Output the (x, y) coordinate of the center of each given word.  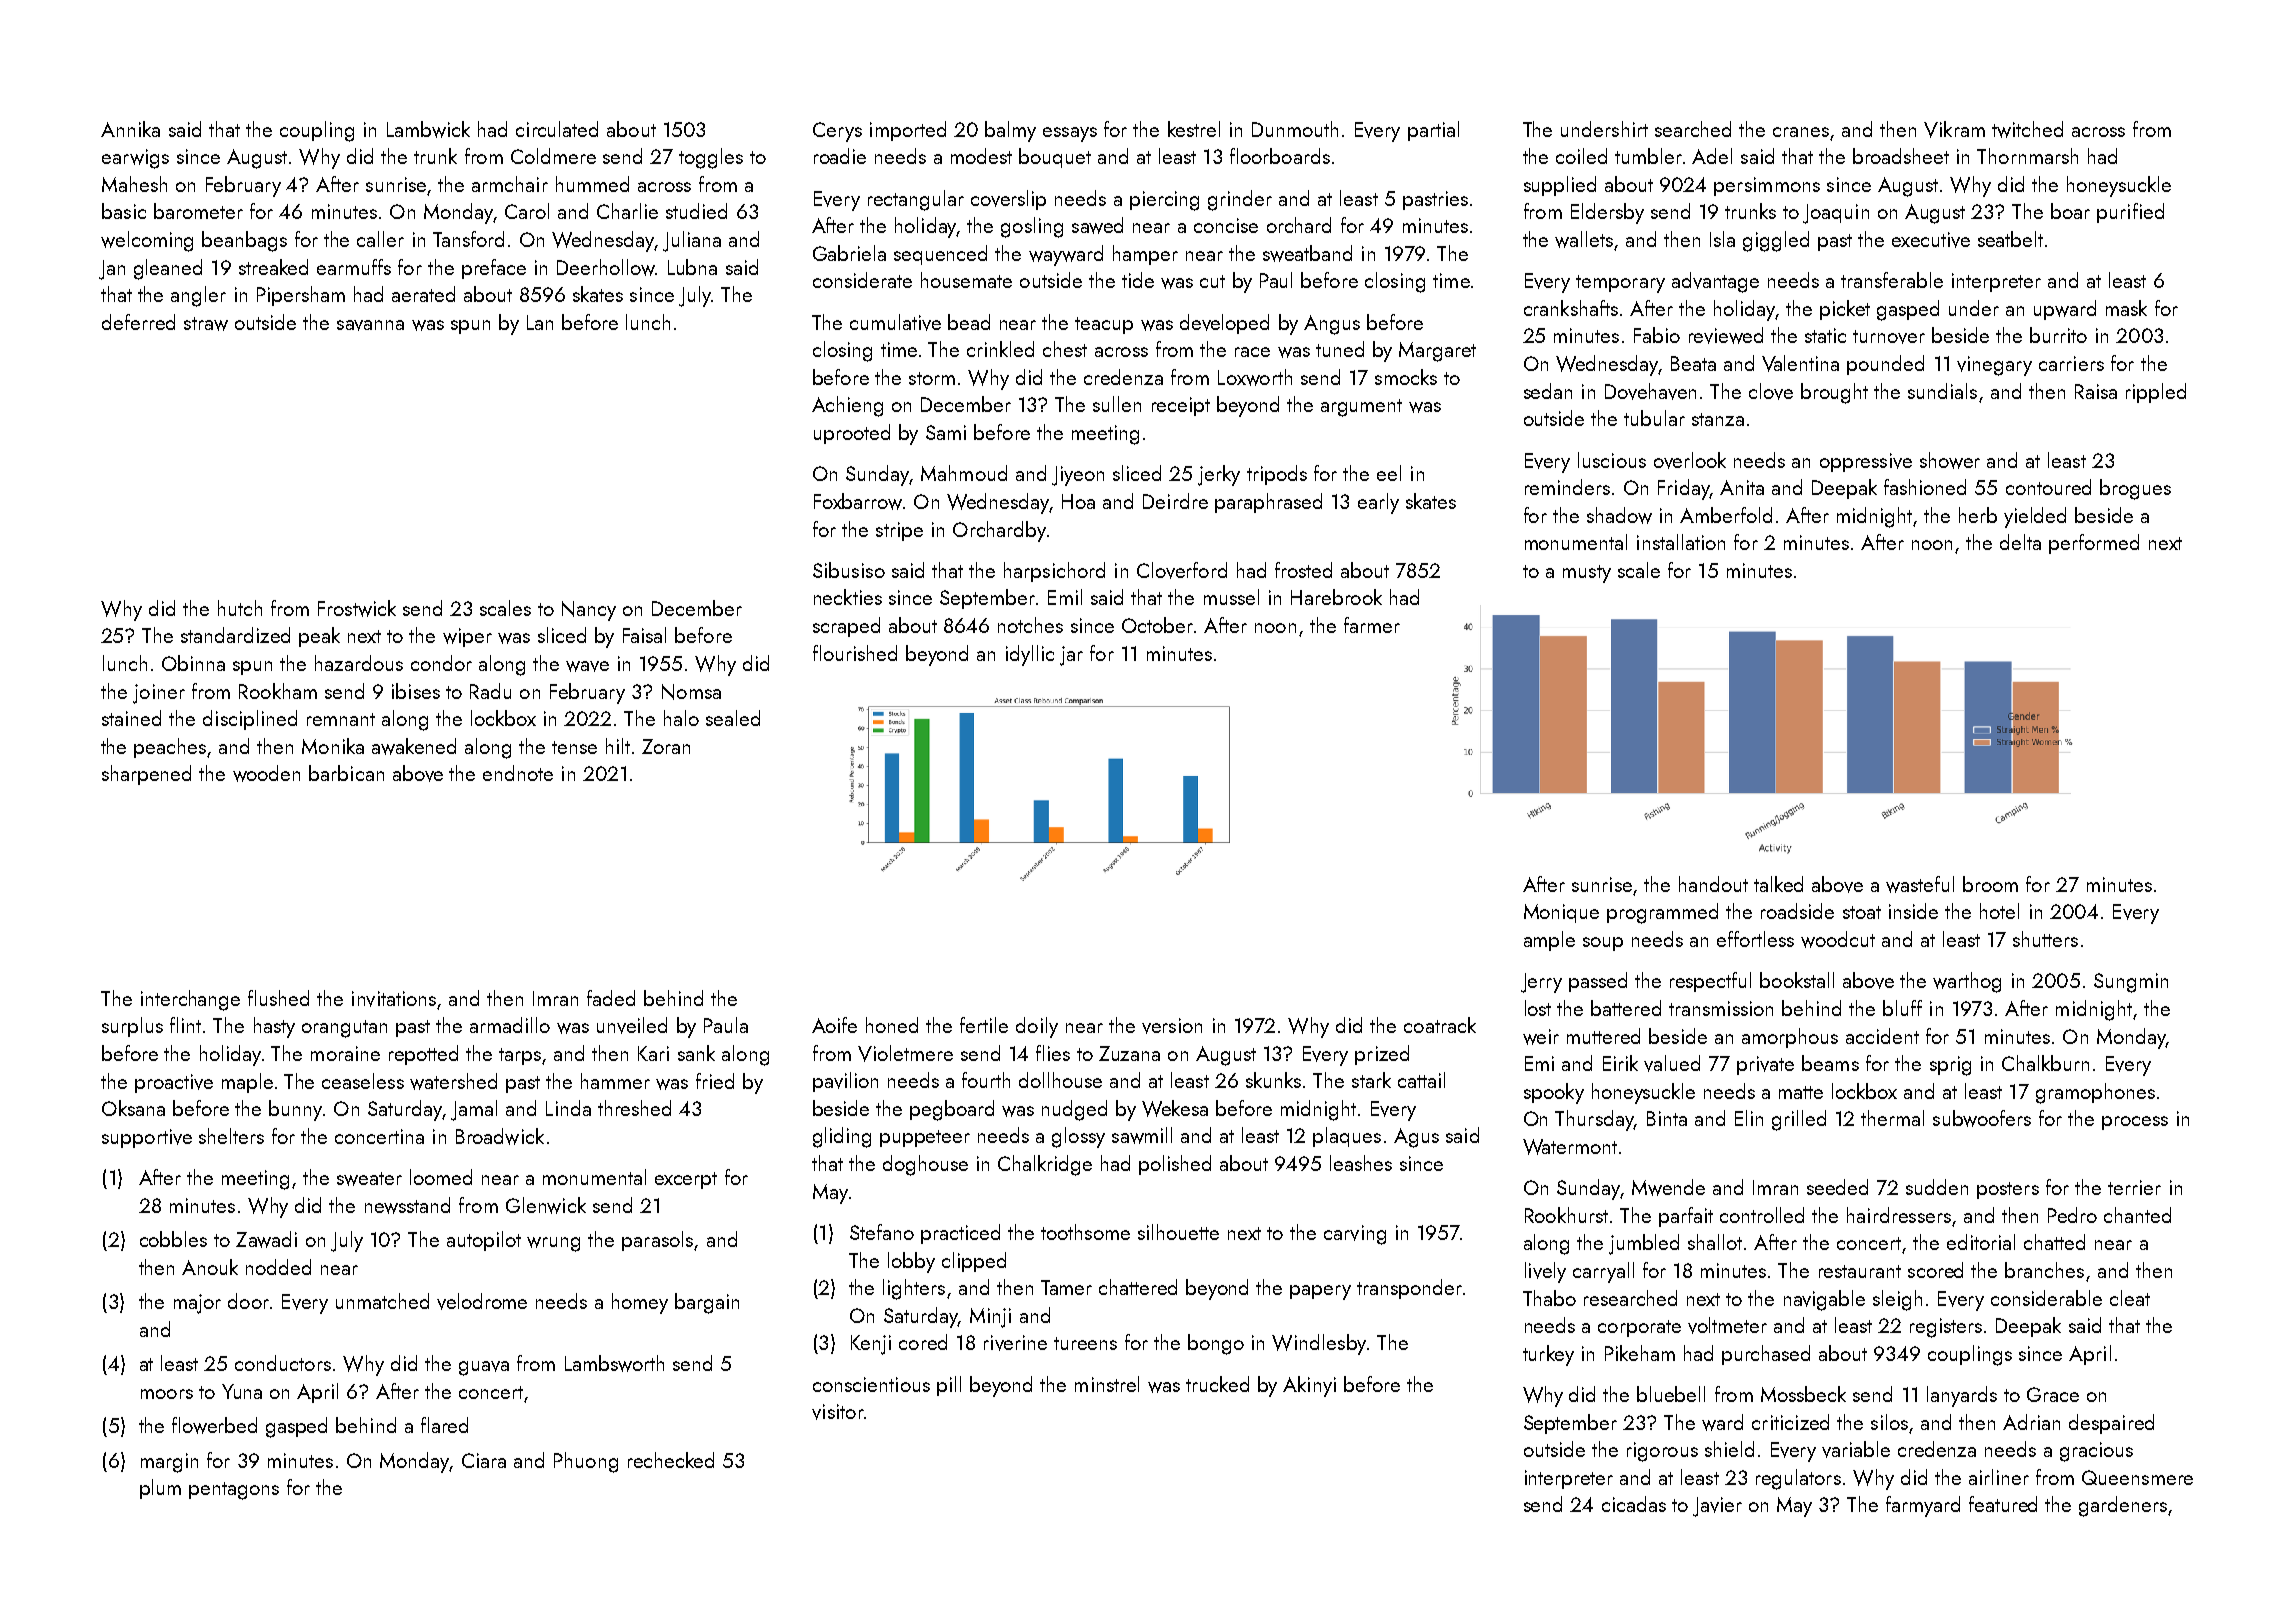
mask (2126, 308)
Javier (1717, 1507)
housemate (966, 280)
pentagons (234, 1491)
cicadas (1634, 1504)
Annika (130, 129)
